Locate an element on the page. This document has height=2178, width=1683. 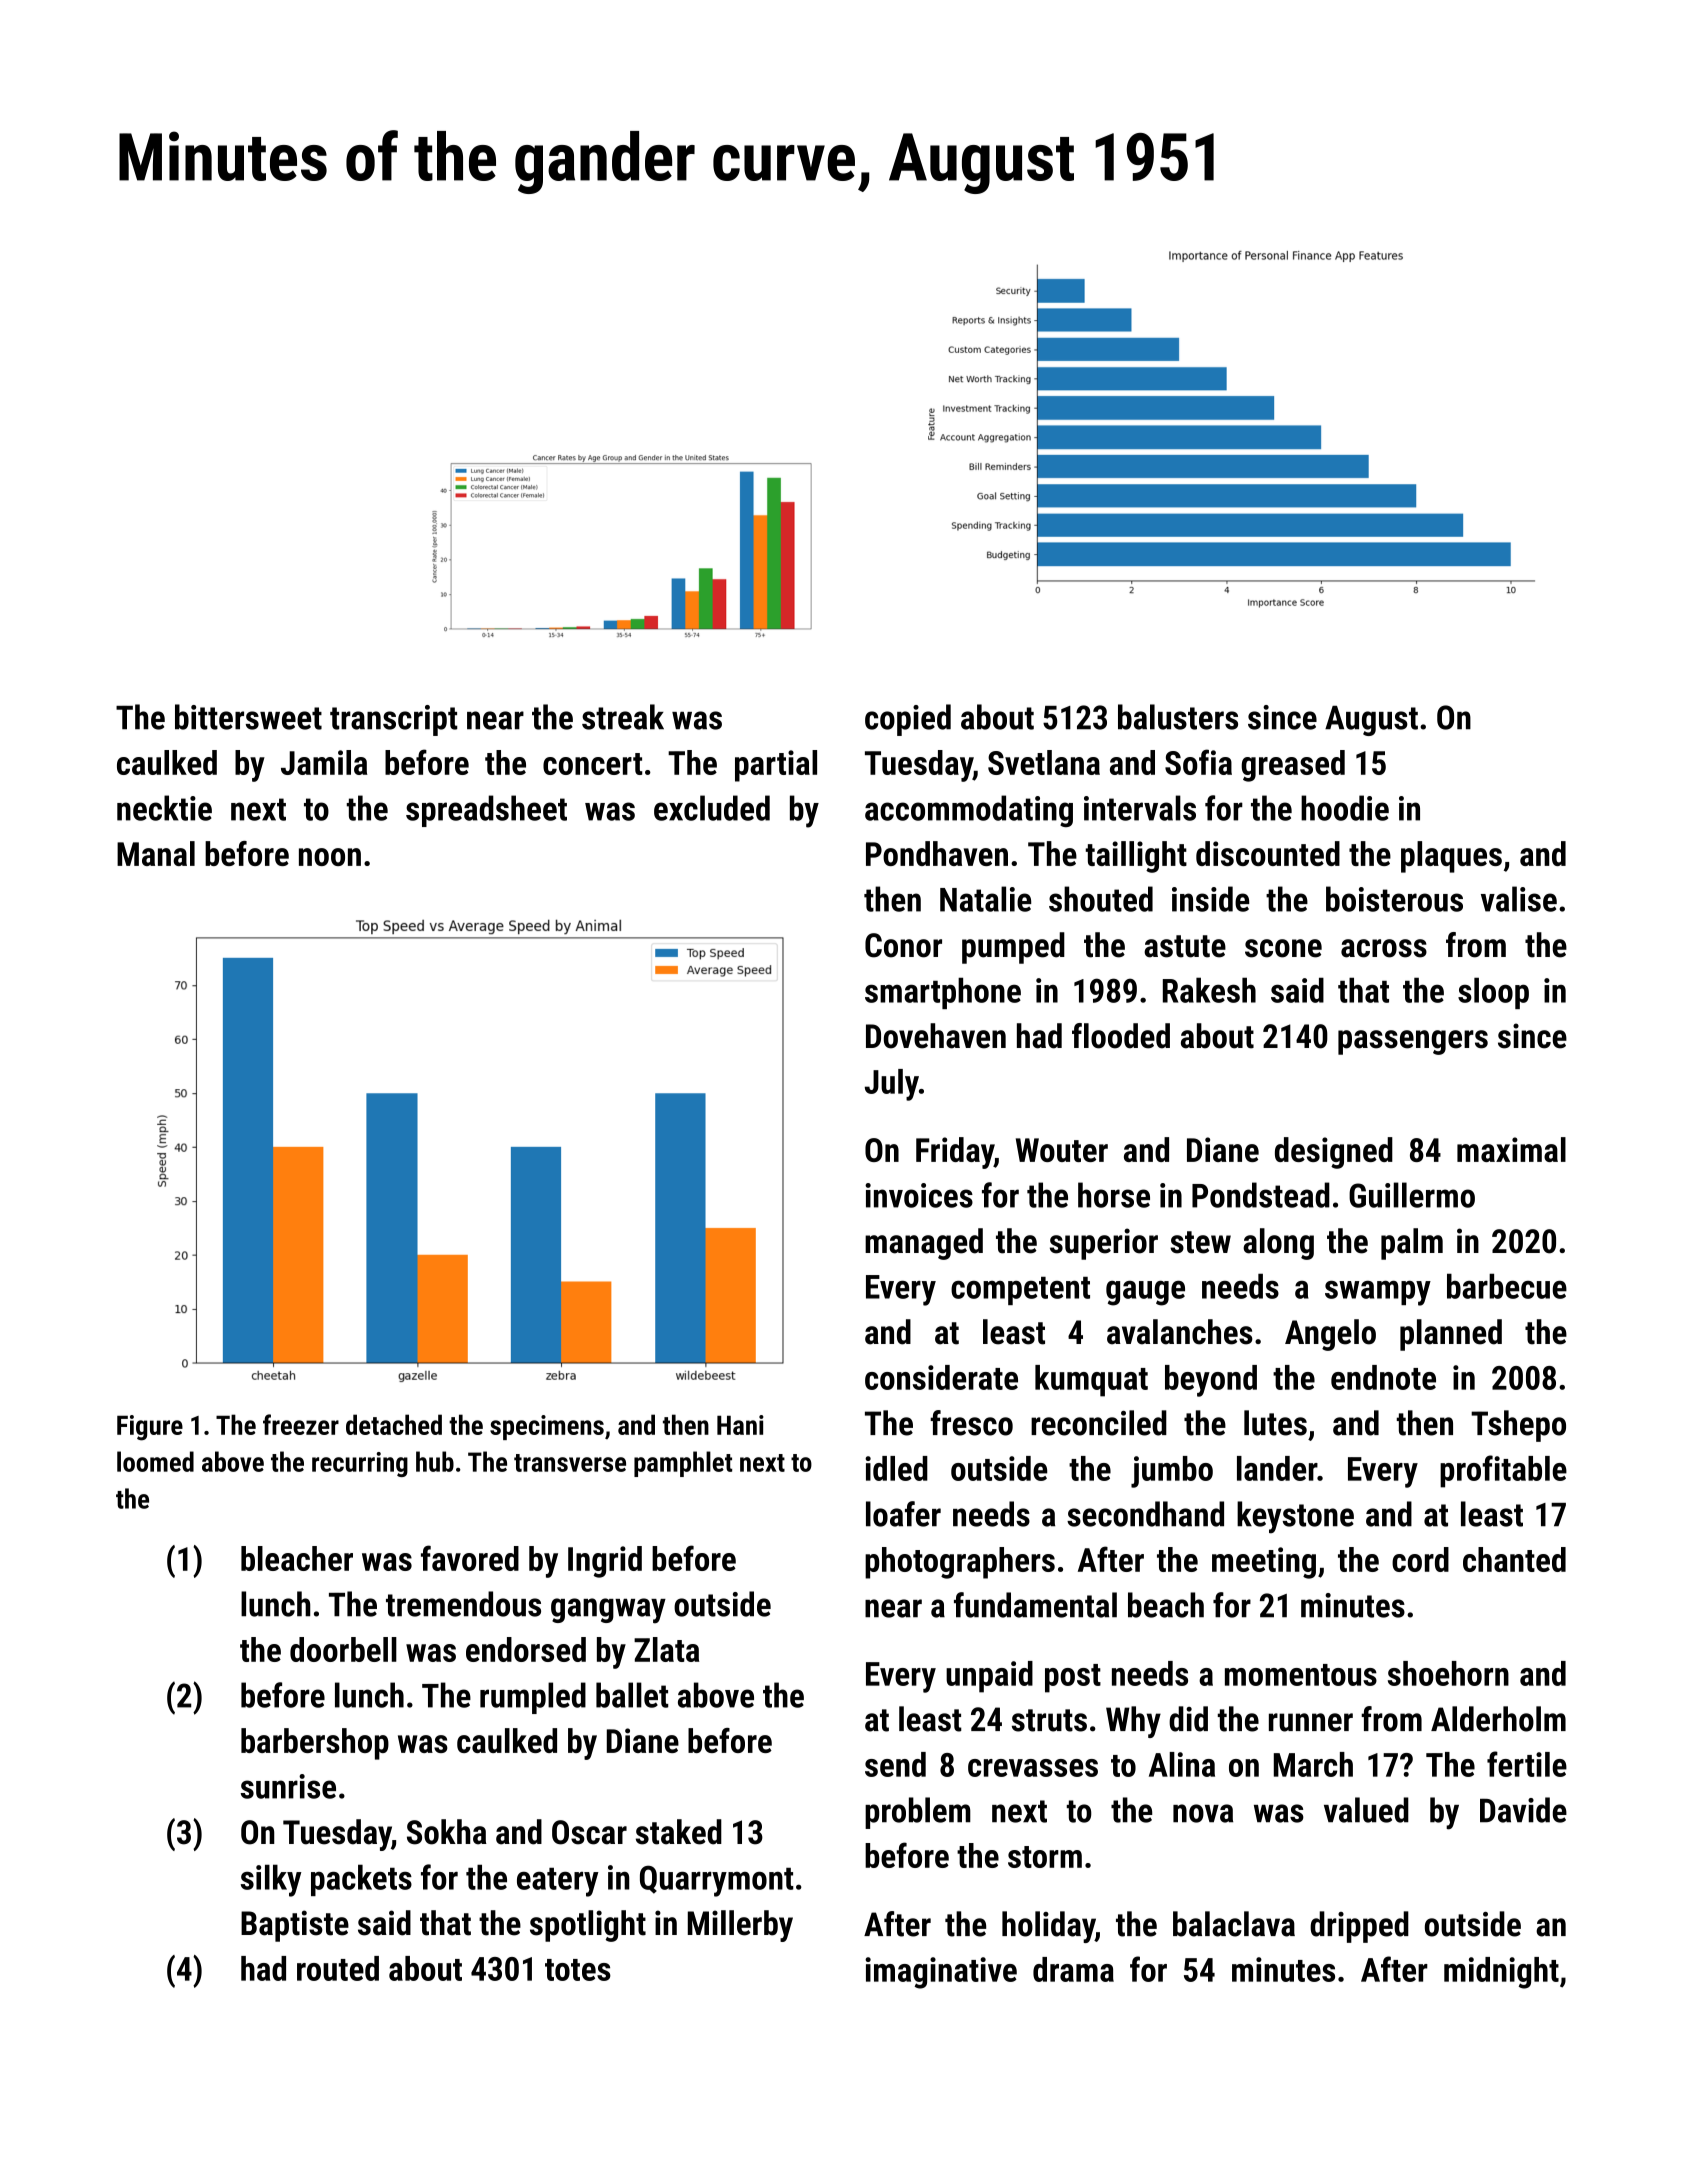
greased is located at coordinates (1293, 766).
